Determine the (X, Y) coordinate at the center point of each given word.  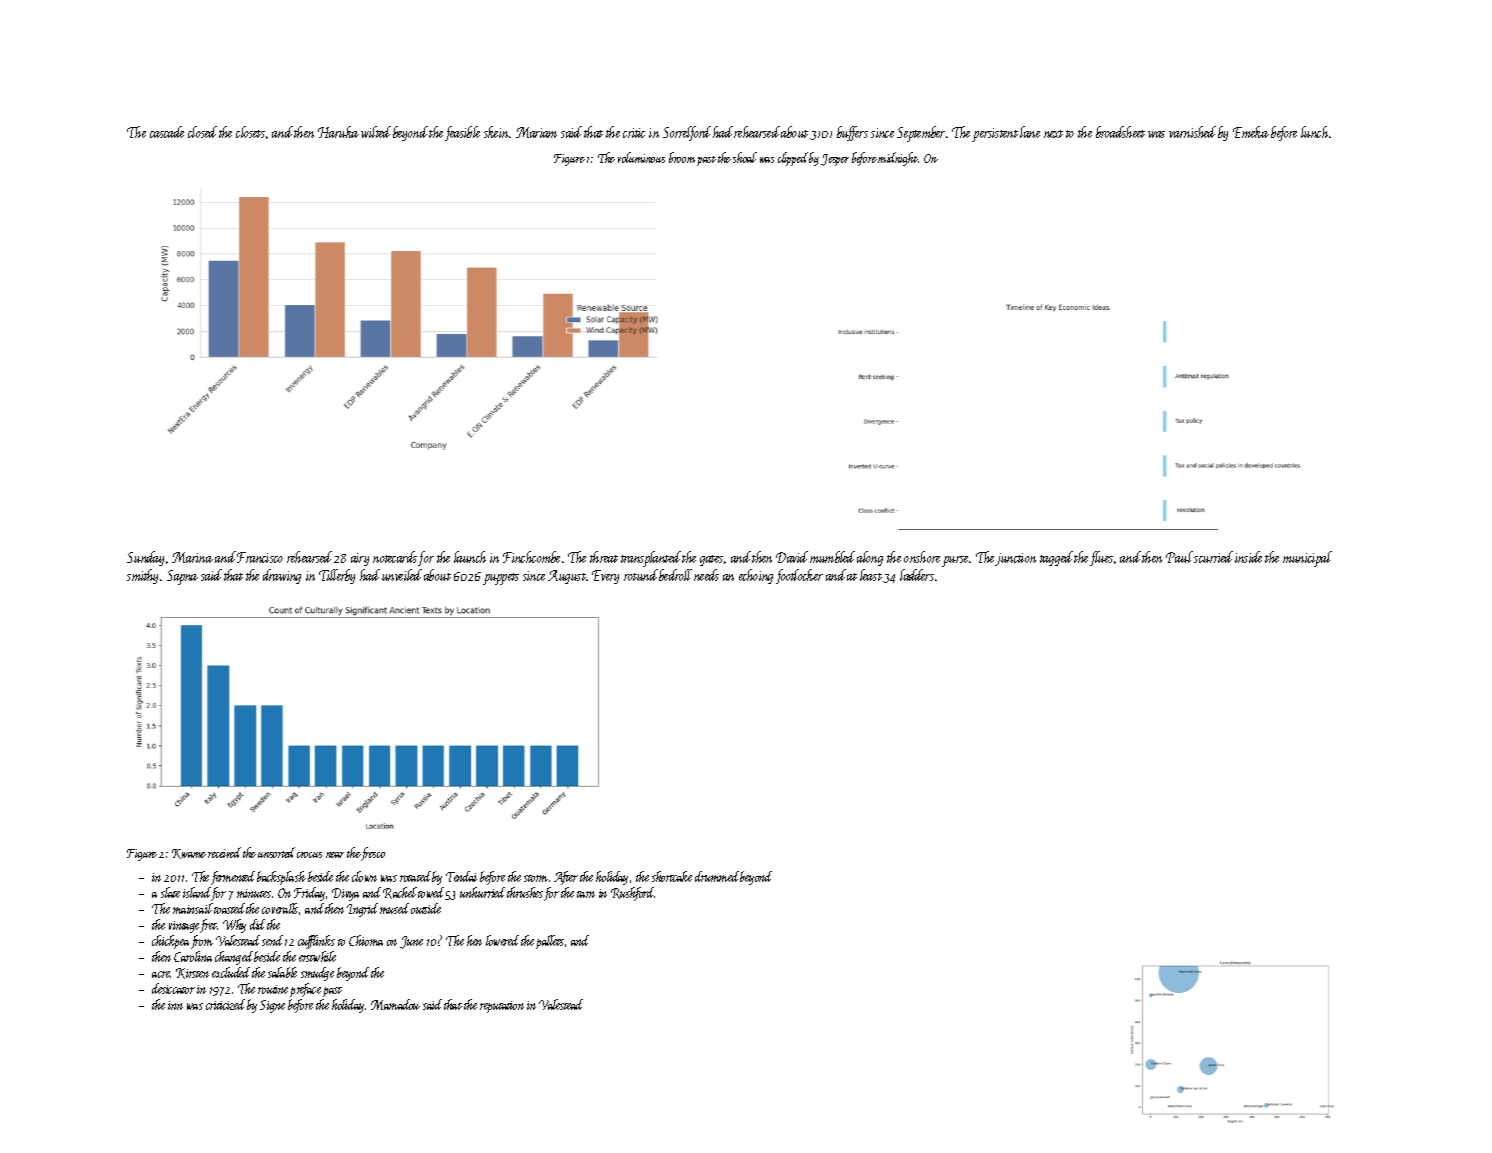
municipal (1307, 559)
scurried (1213, 557)
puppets (501, 579)
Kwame (189, 854)
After (566, 878)
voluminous (641, 157)
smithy (142, 576)
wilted (376, 132)
